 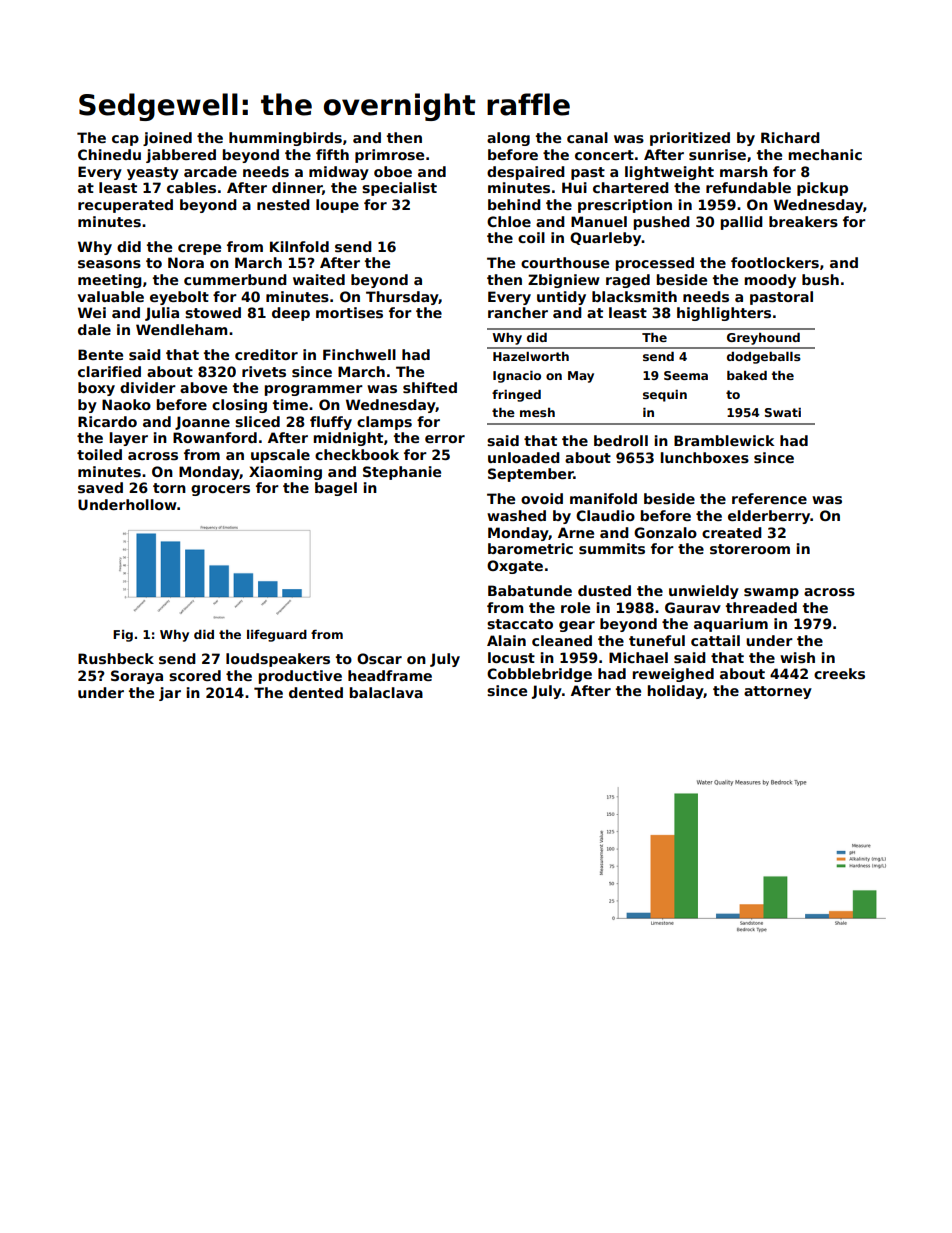 I want to click on refundable, so click(x=748, y=187).
